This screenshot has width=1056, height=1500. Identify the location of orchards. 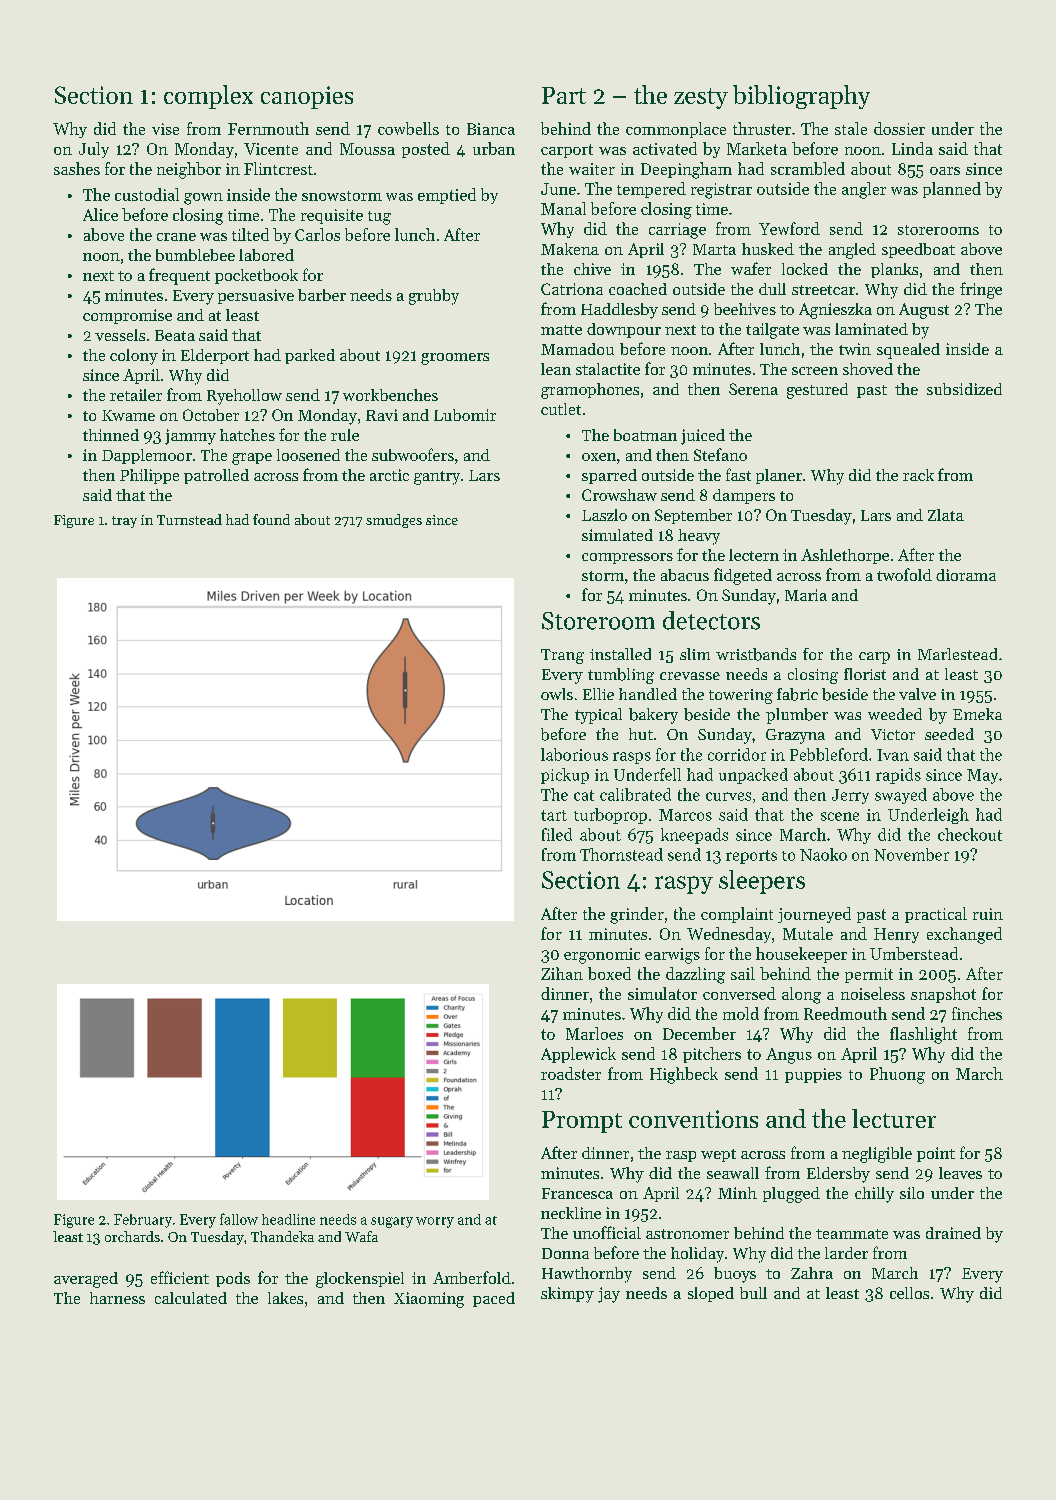
(132, 1236).
